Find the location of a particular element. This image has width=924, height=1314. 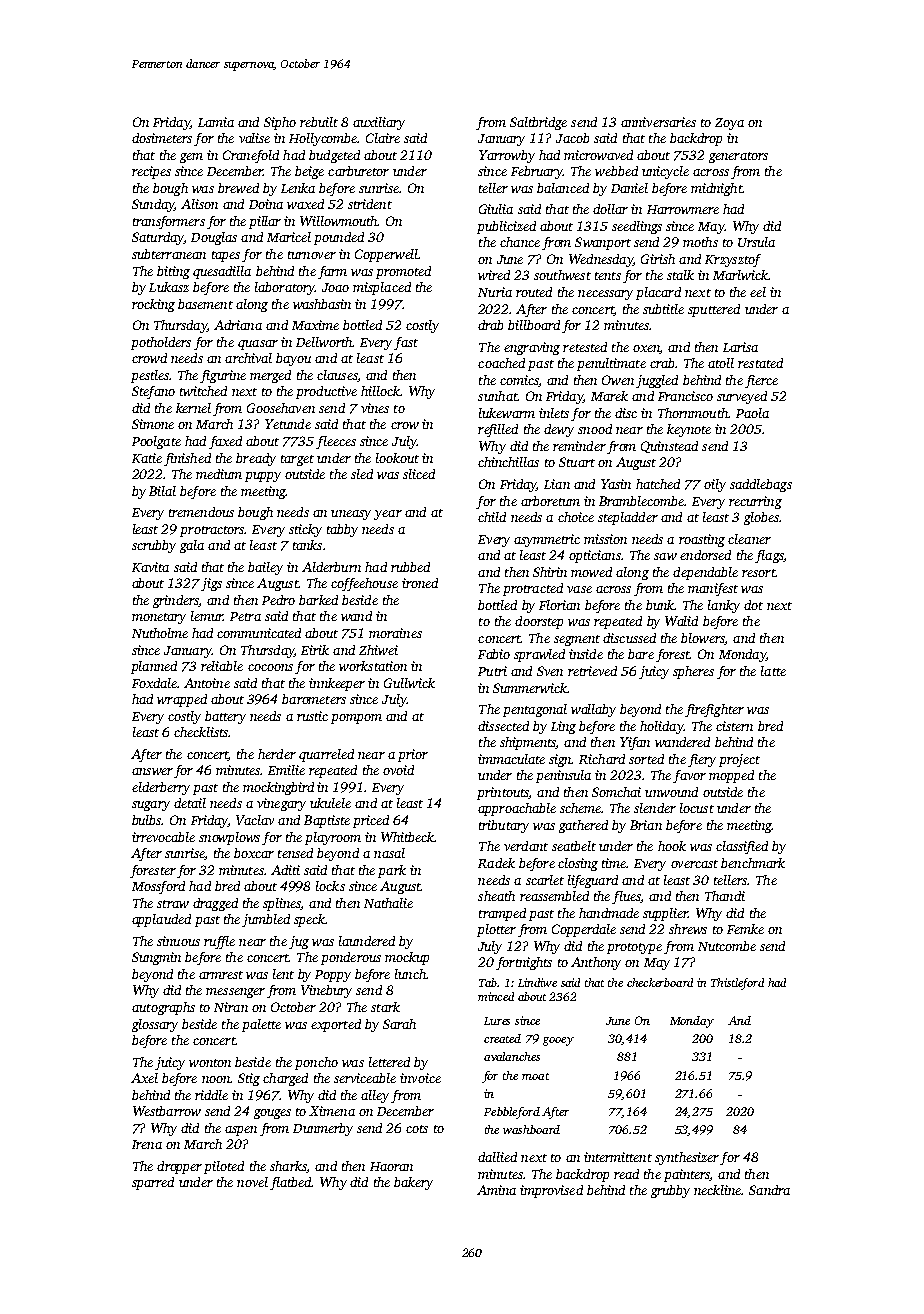

hillock is located at coordinates (380, 391).
